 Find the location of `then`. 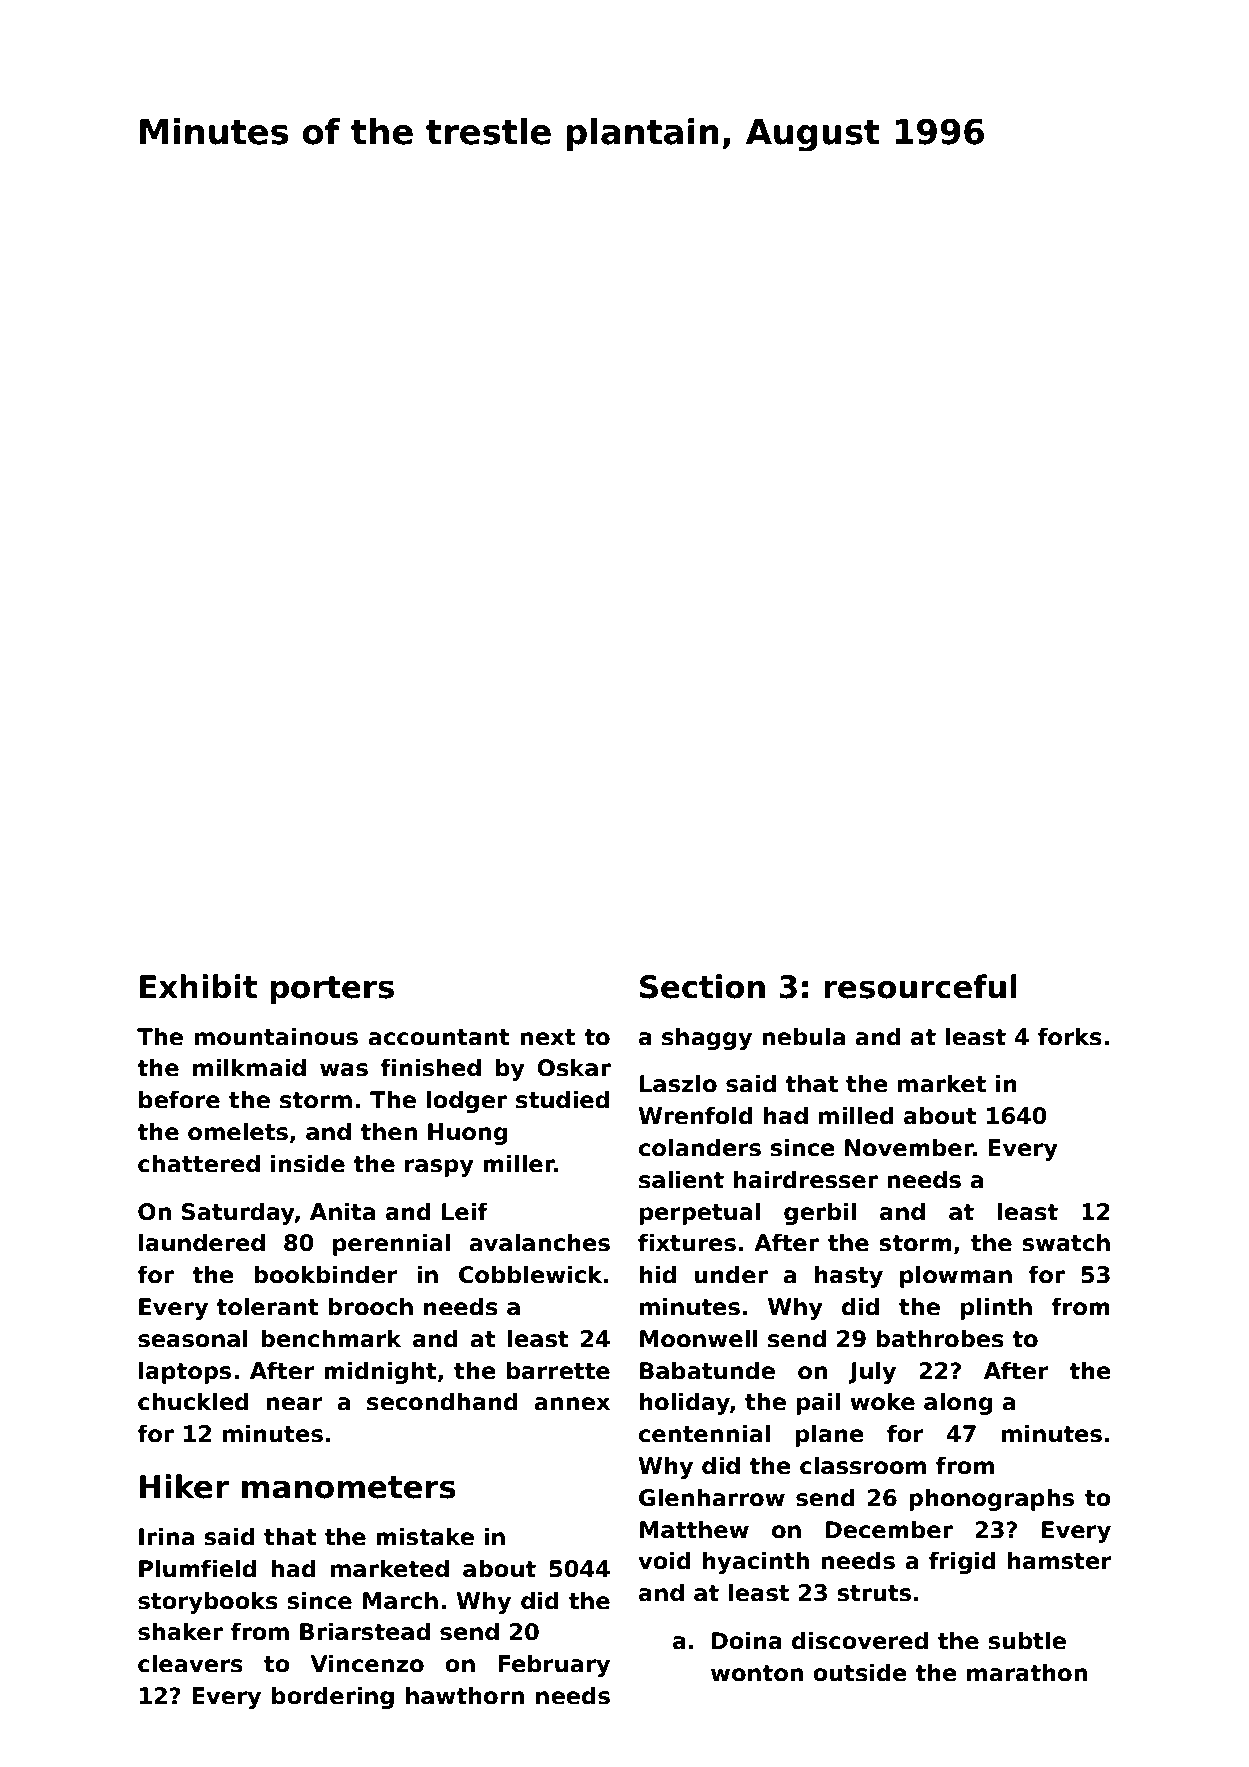

then is located at coordinates (388, 1131).
